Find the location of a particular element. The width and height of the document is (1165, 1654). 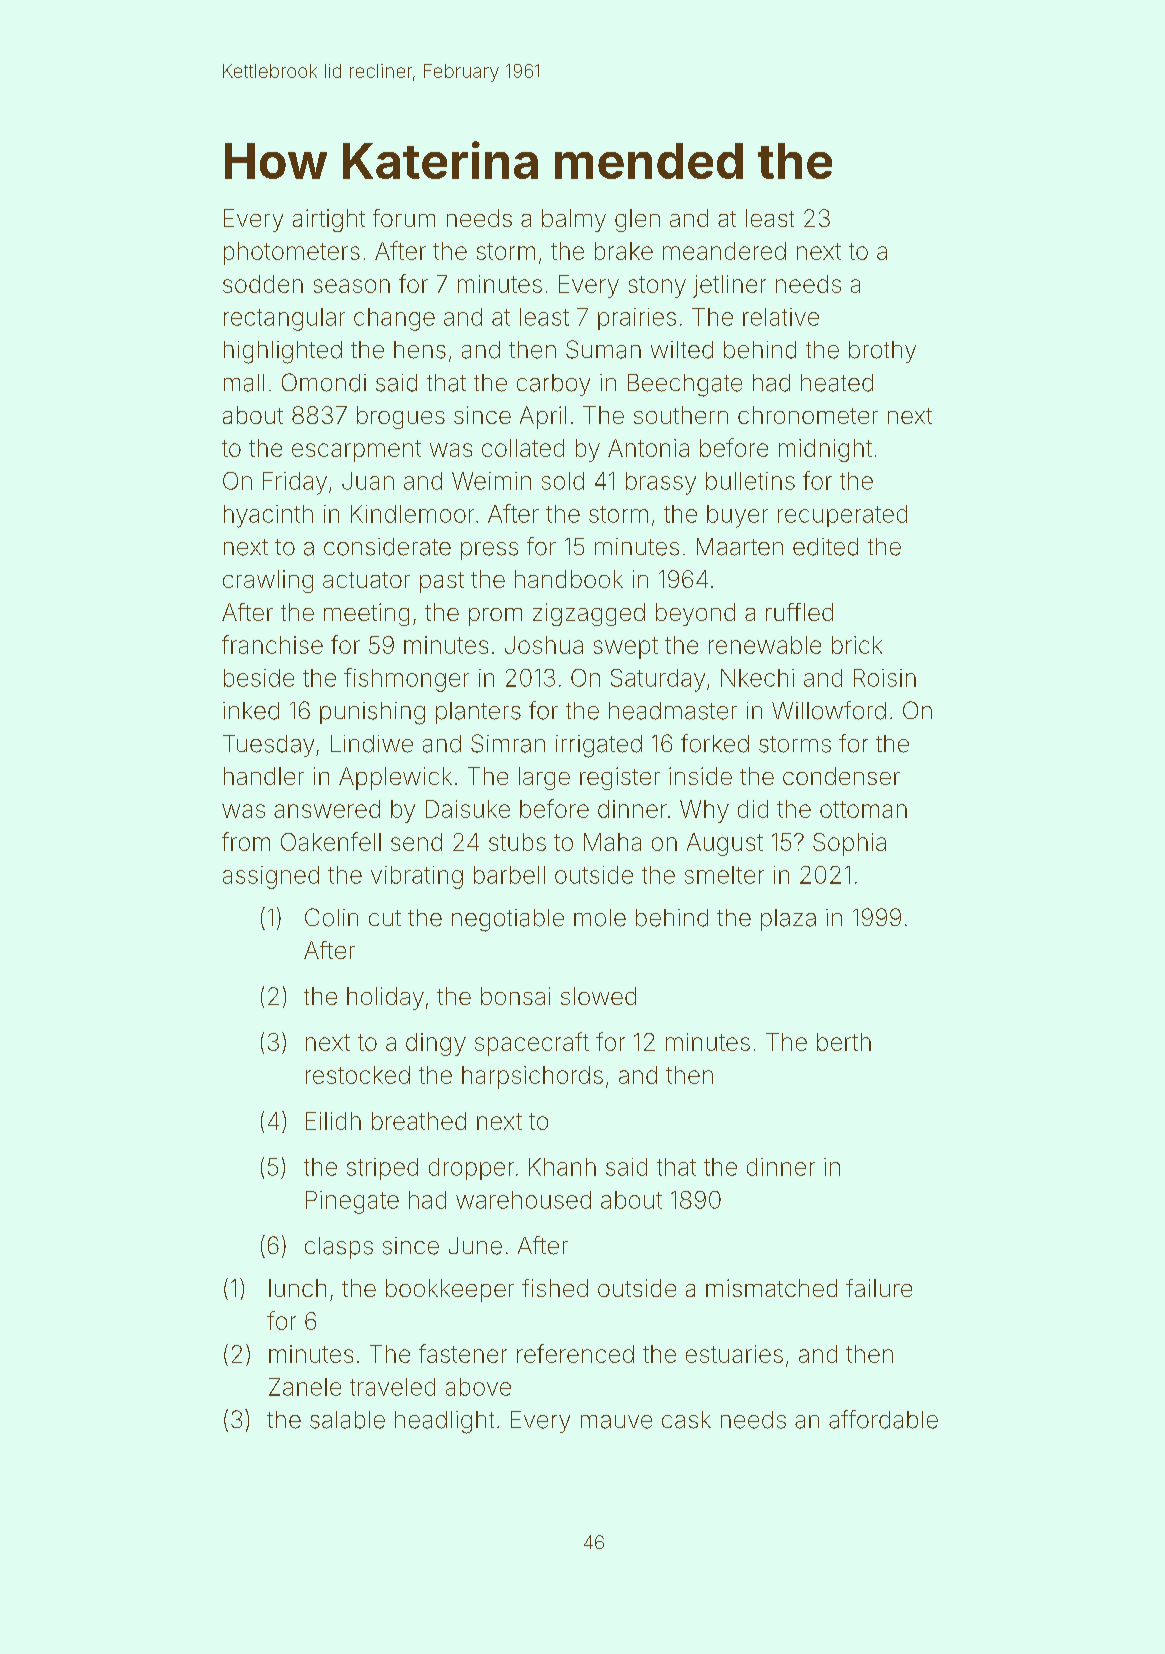

slowed is located at coordinates (598, 996).
